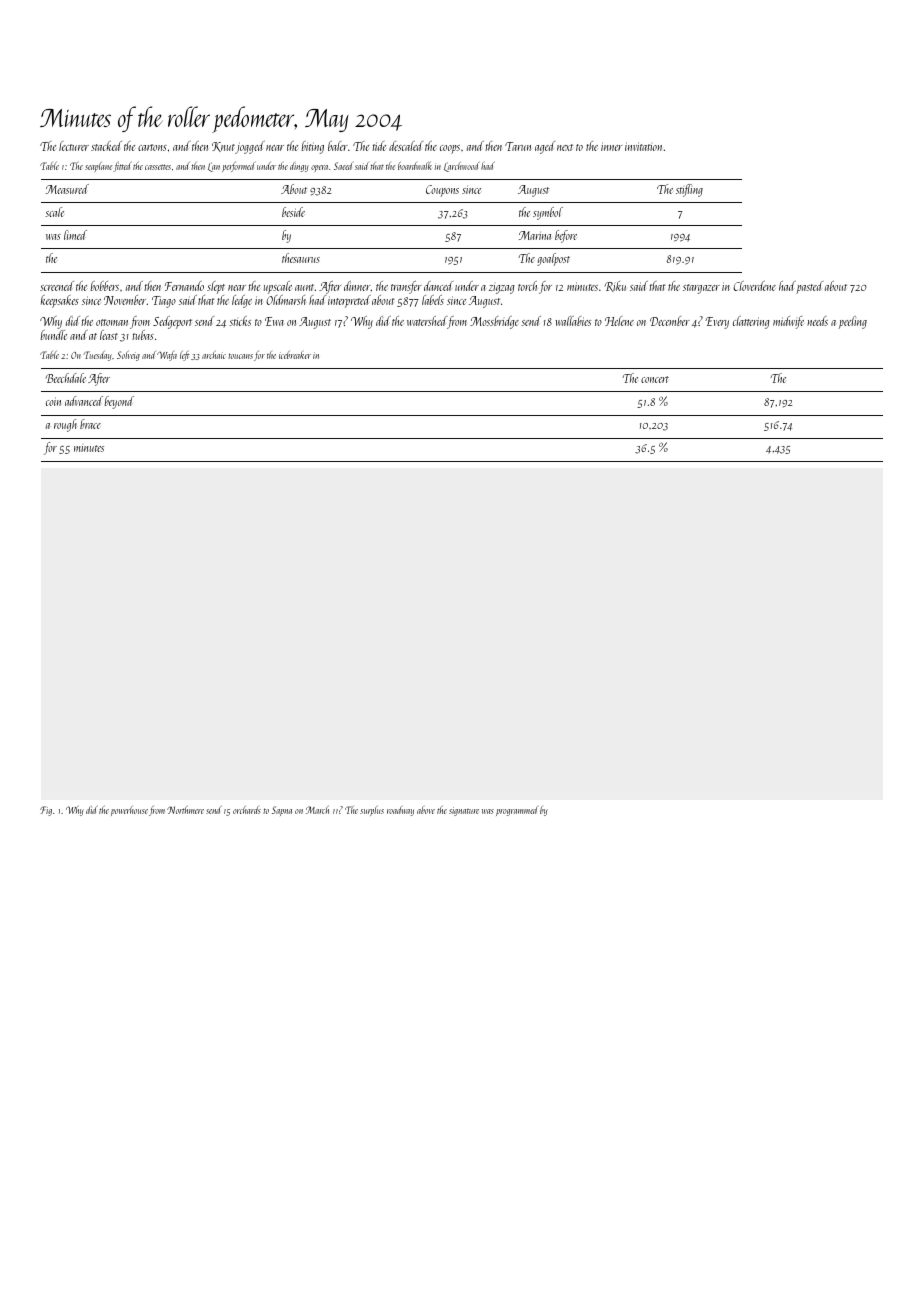 This screenshot has width=924, height=1308. Describe the element at coordinates (90, 424) in the screenshot. I see `brace` at that location.
